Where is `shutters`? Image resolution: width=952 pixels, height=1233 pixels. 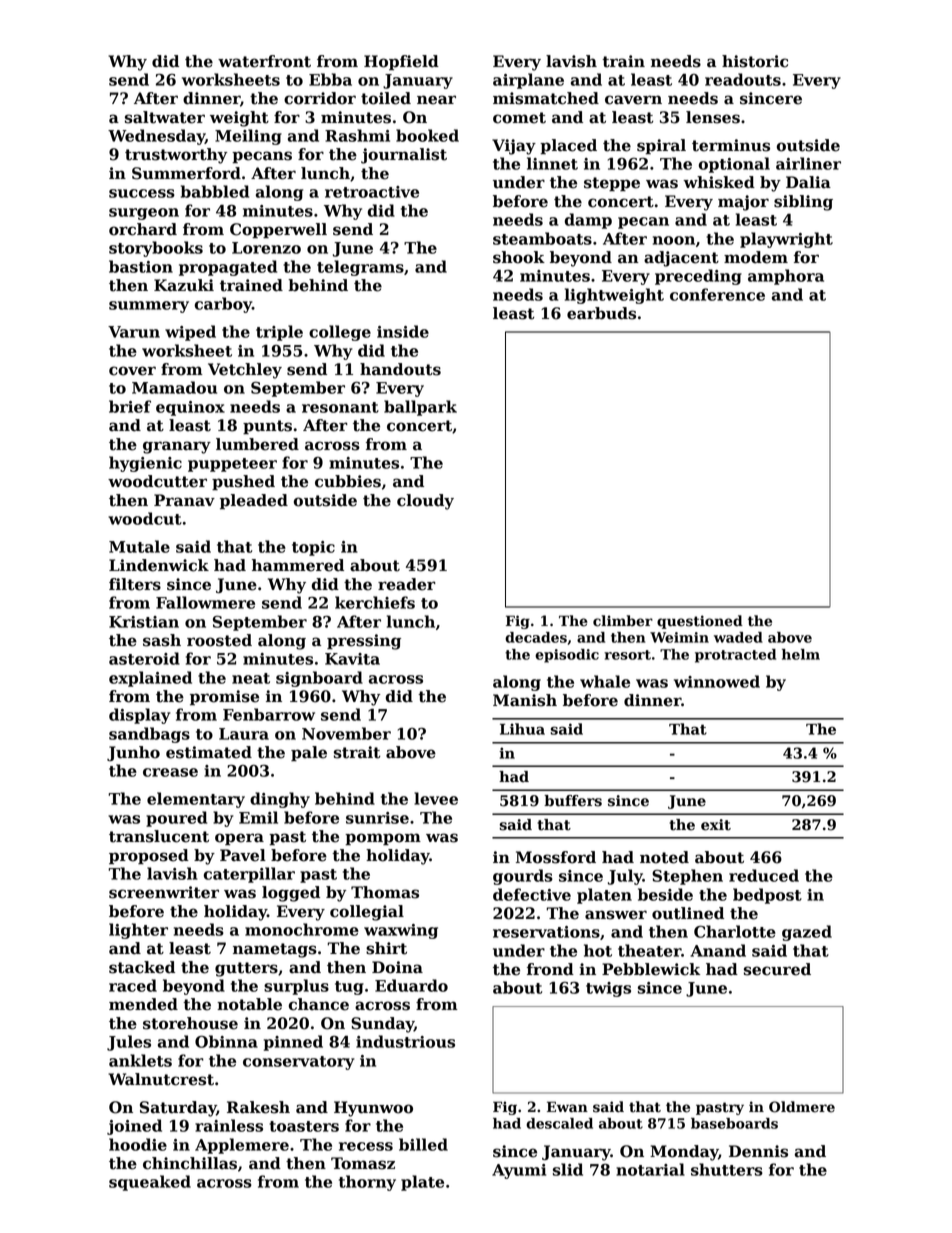
shutters is located at coordinates (727, 1169).
